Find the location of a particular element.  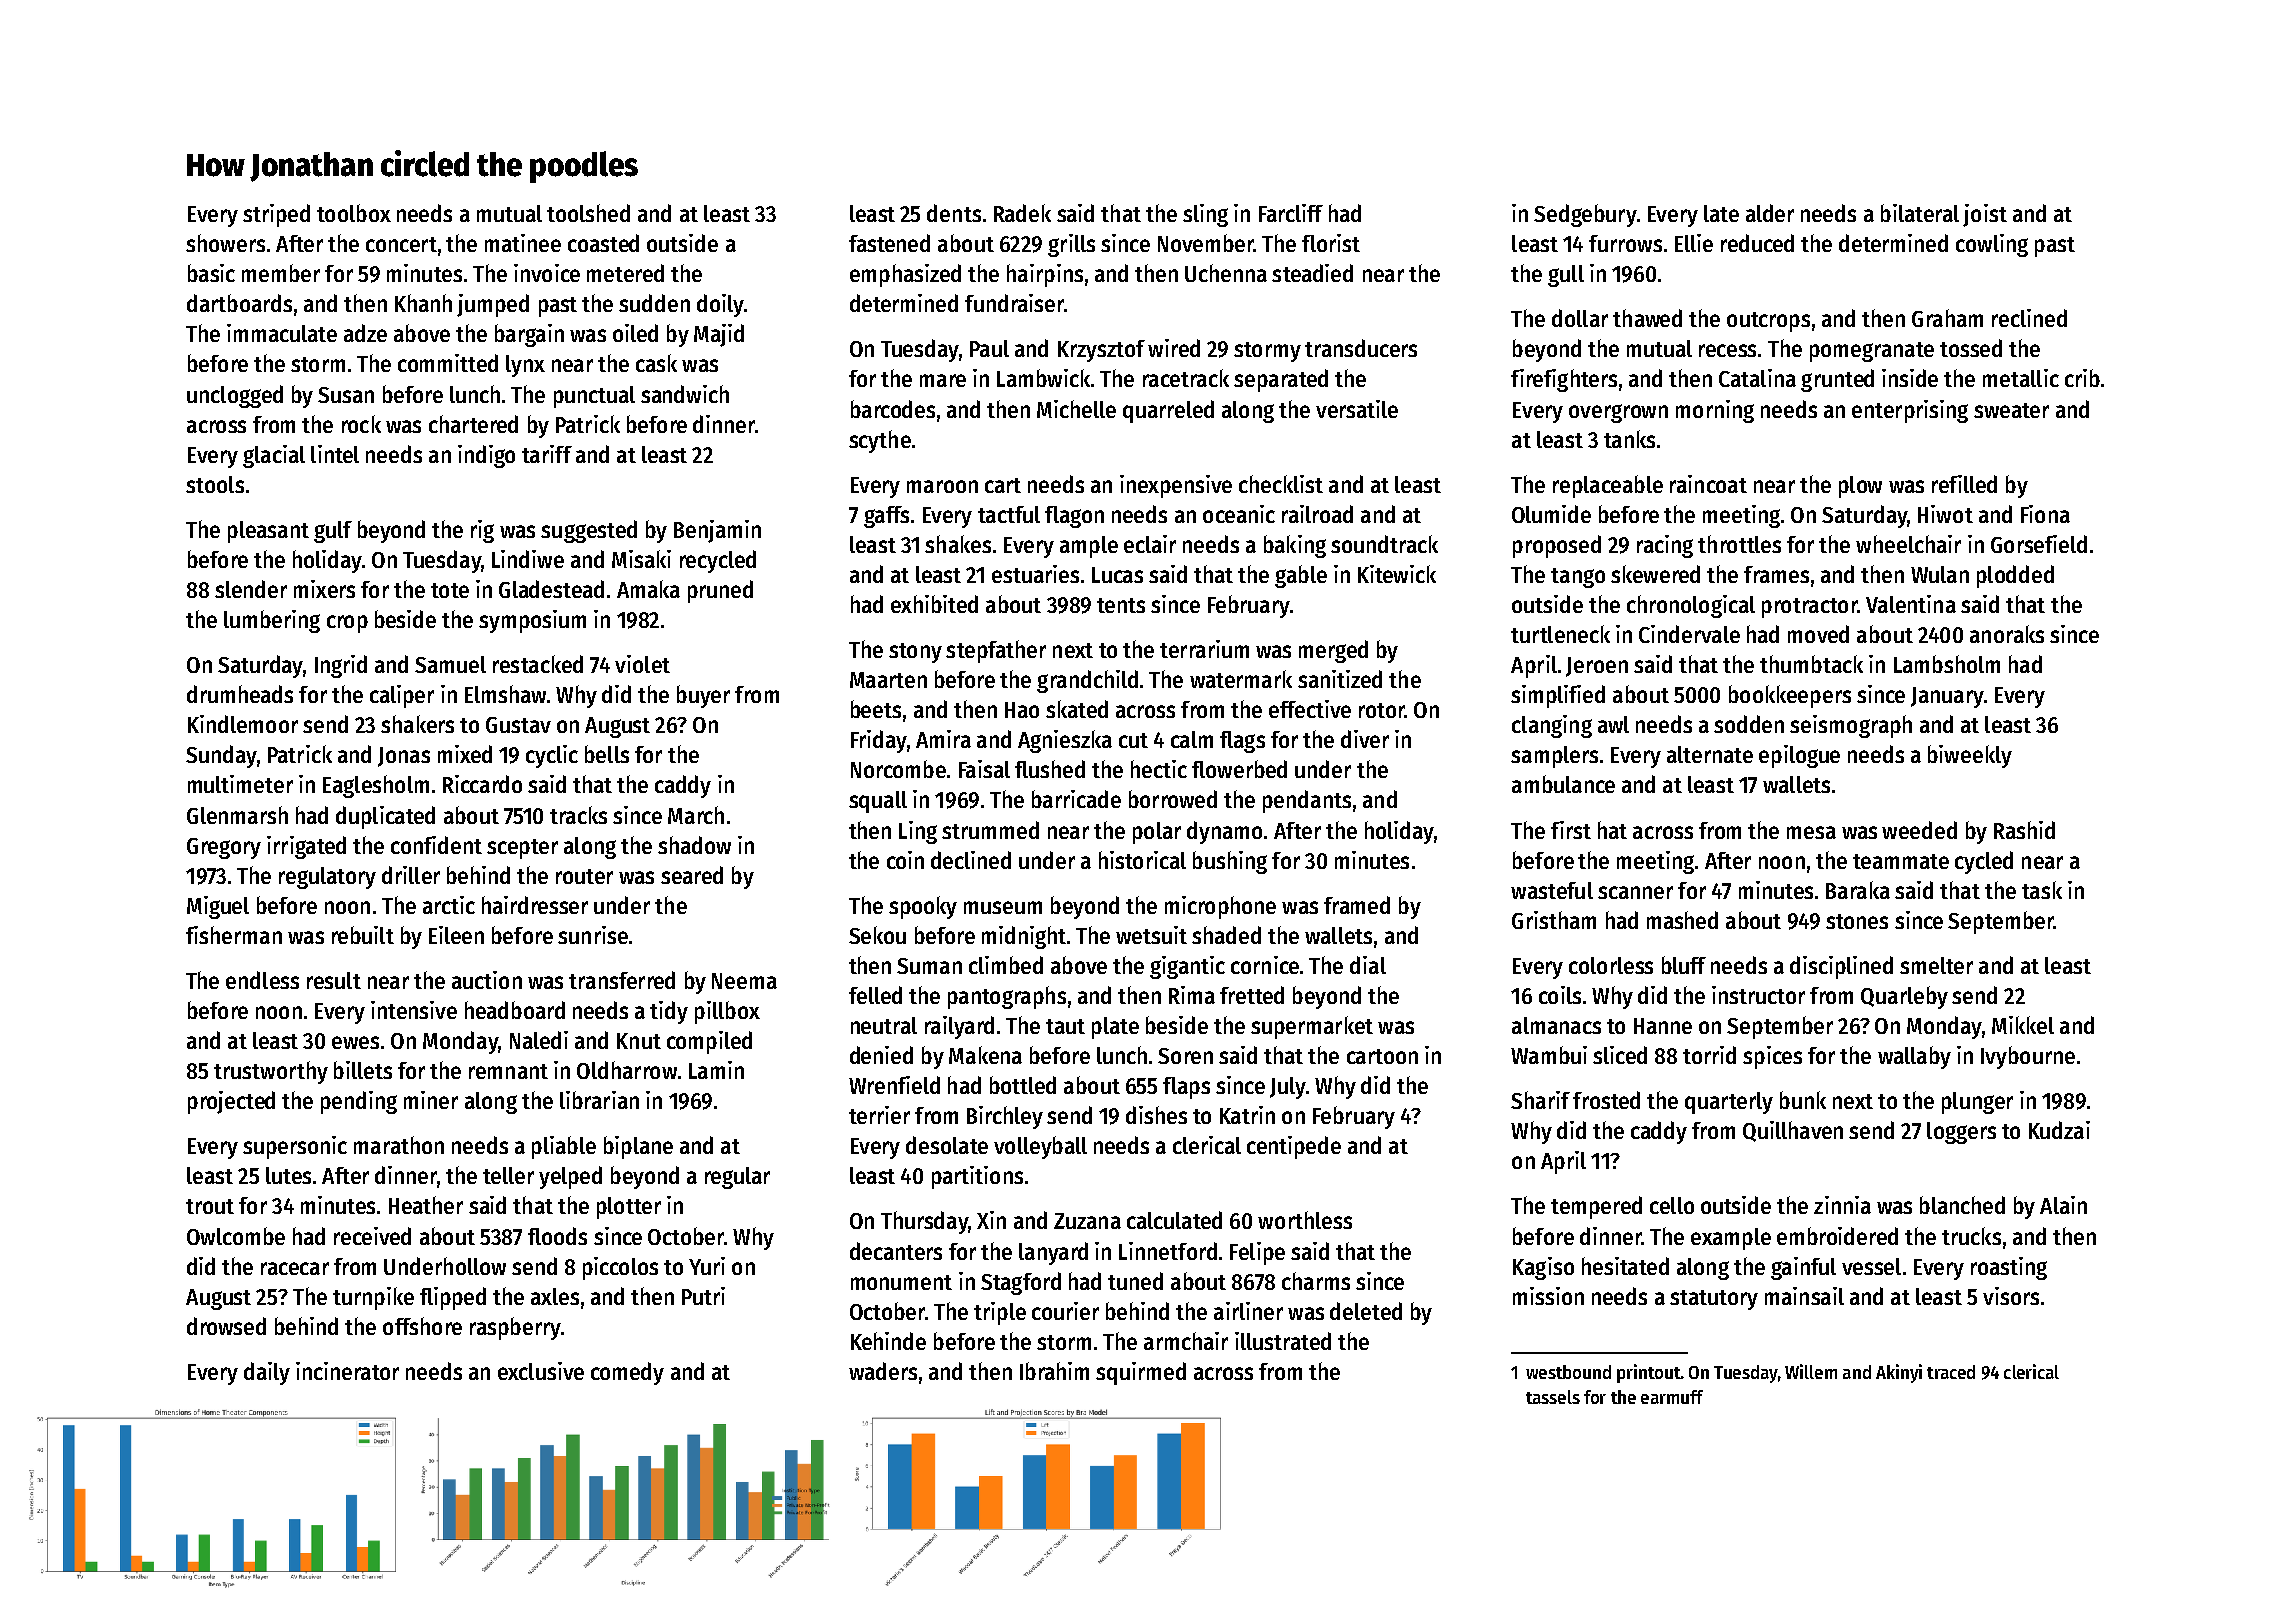

inexpensive is located at coordinates (1176, 486).
